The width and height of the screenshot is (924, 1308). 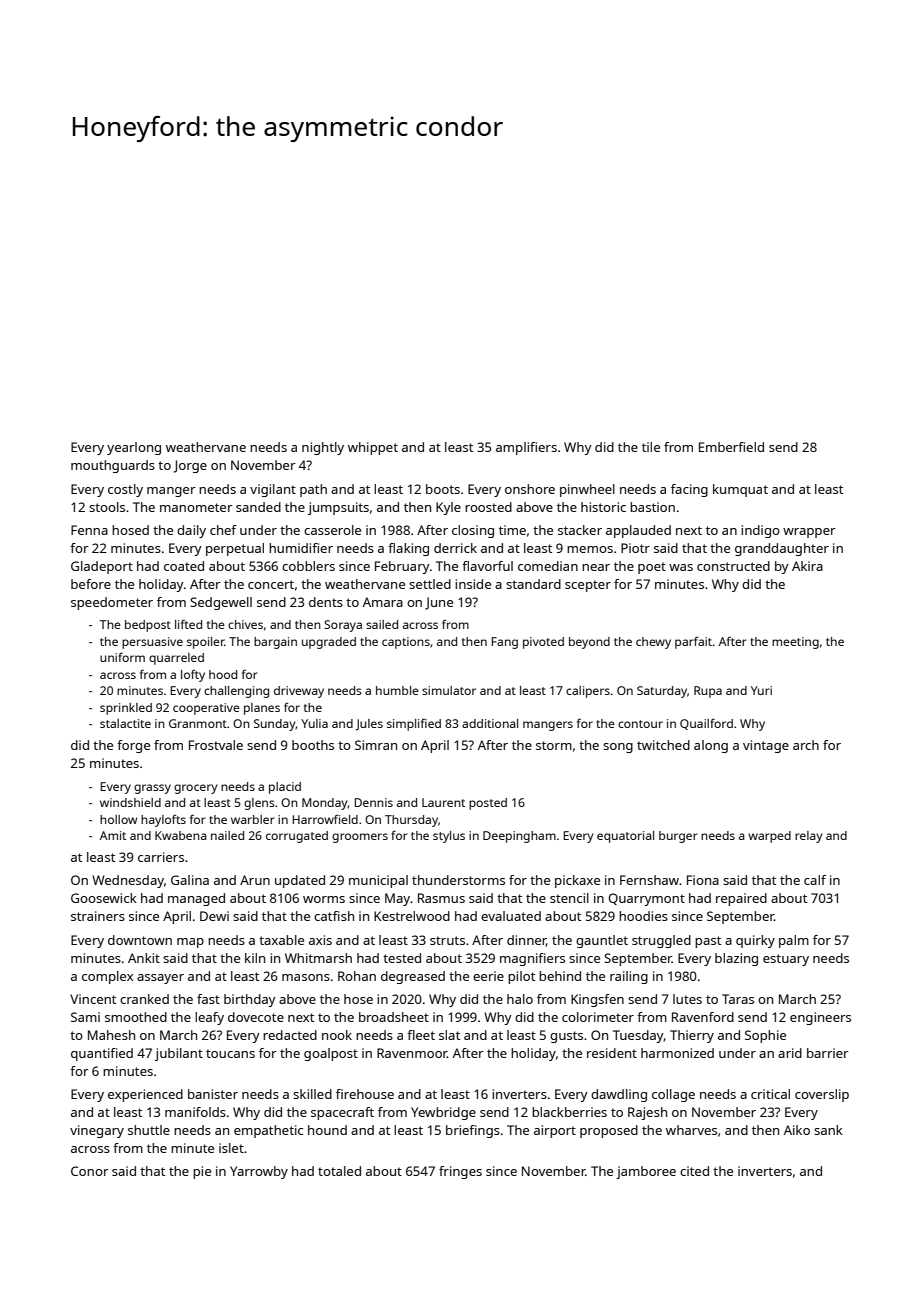 What do you see at coordinates (526, 448) in the screenshot?
I see `amplifiers` at bounding box center [526, 448].
